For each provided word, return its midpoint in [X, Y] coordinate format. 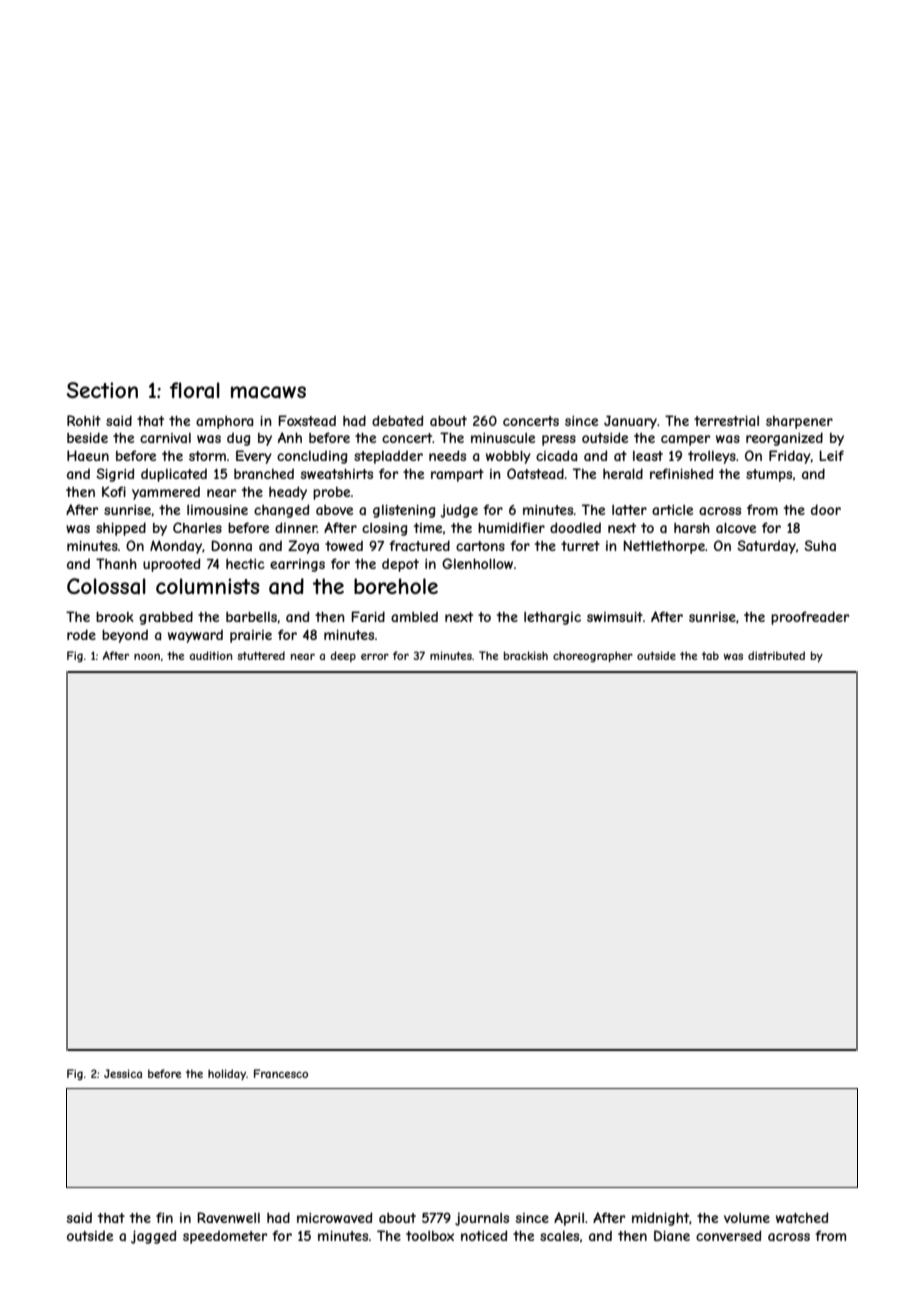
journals [482, 1219]
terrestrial [726, 421]
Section [102, 390]
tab [710, 655]
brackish [526, 655]
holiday [227, 1074]
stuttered [261, 655]
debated [397, 420]
